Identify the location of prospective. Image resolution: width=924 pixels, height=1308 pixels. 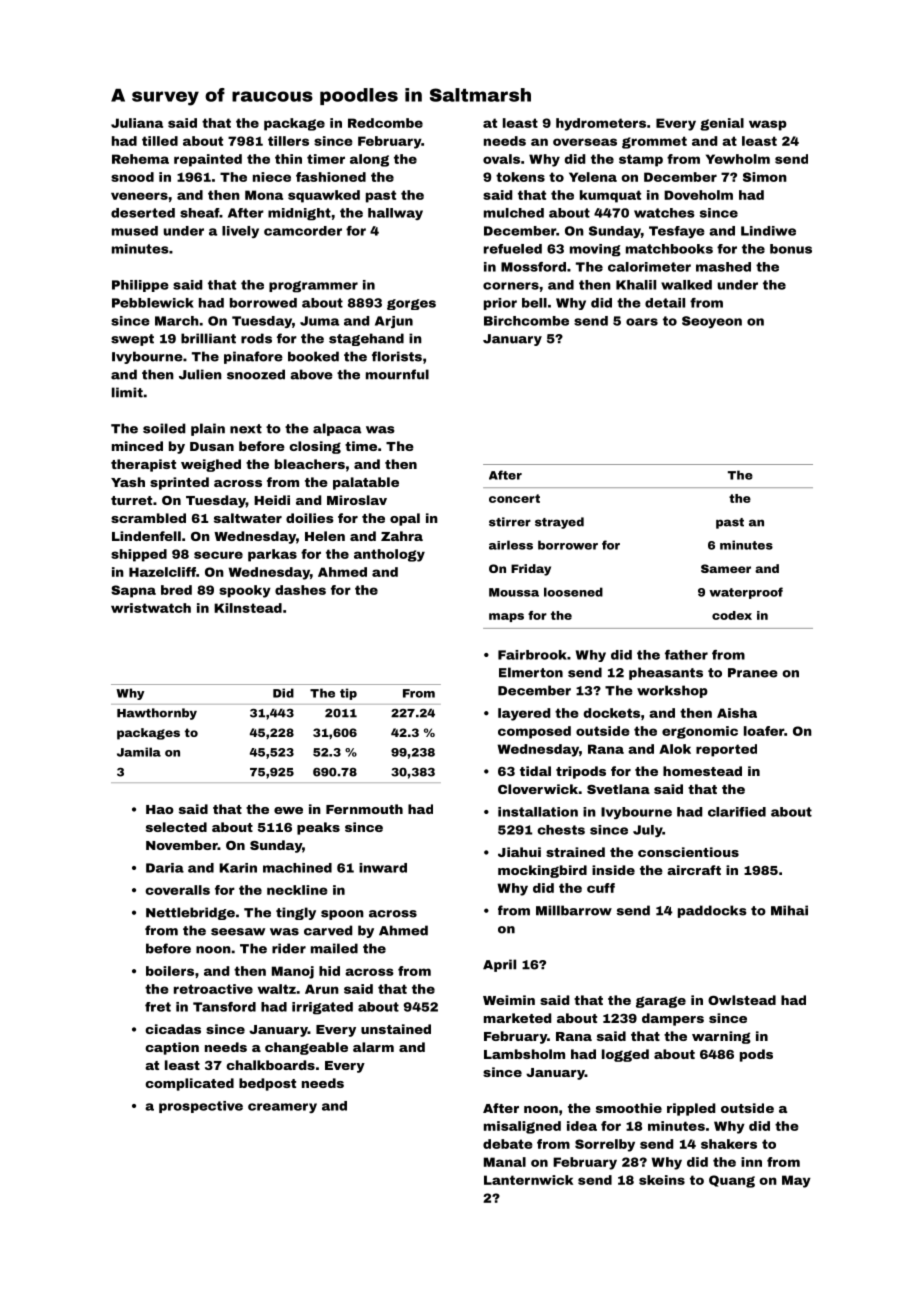
(201, 1107).
